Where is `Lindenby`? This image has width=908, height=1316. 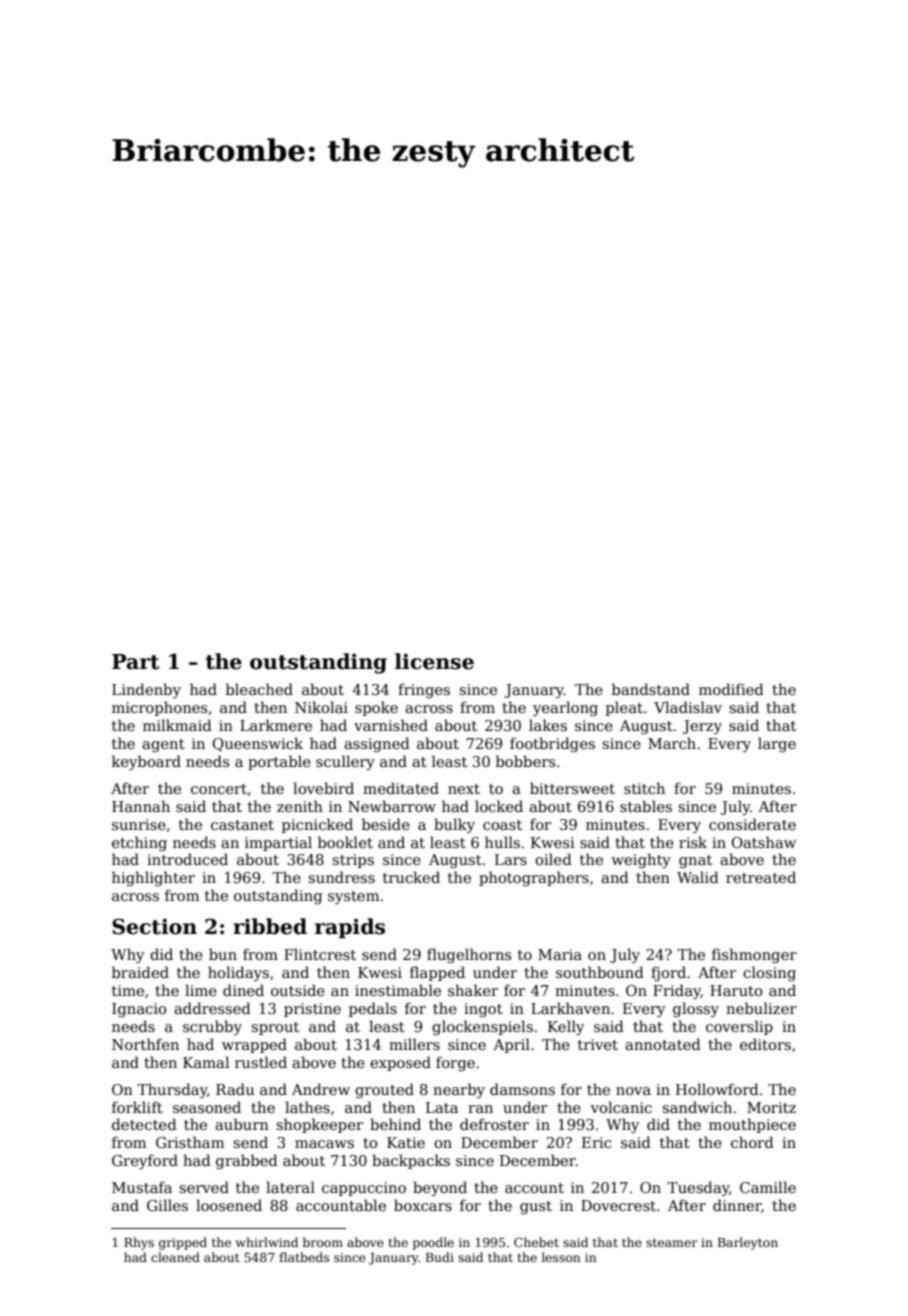 Lindenby is located at coordinates (146, 690).
